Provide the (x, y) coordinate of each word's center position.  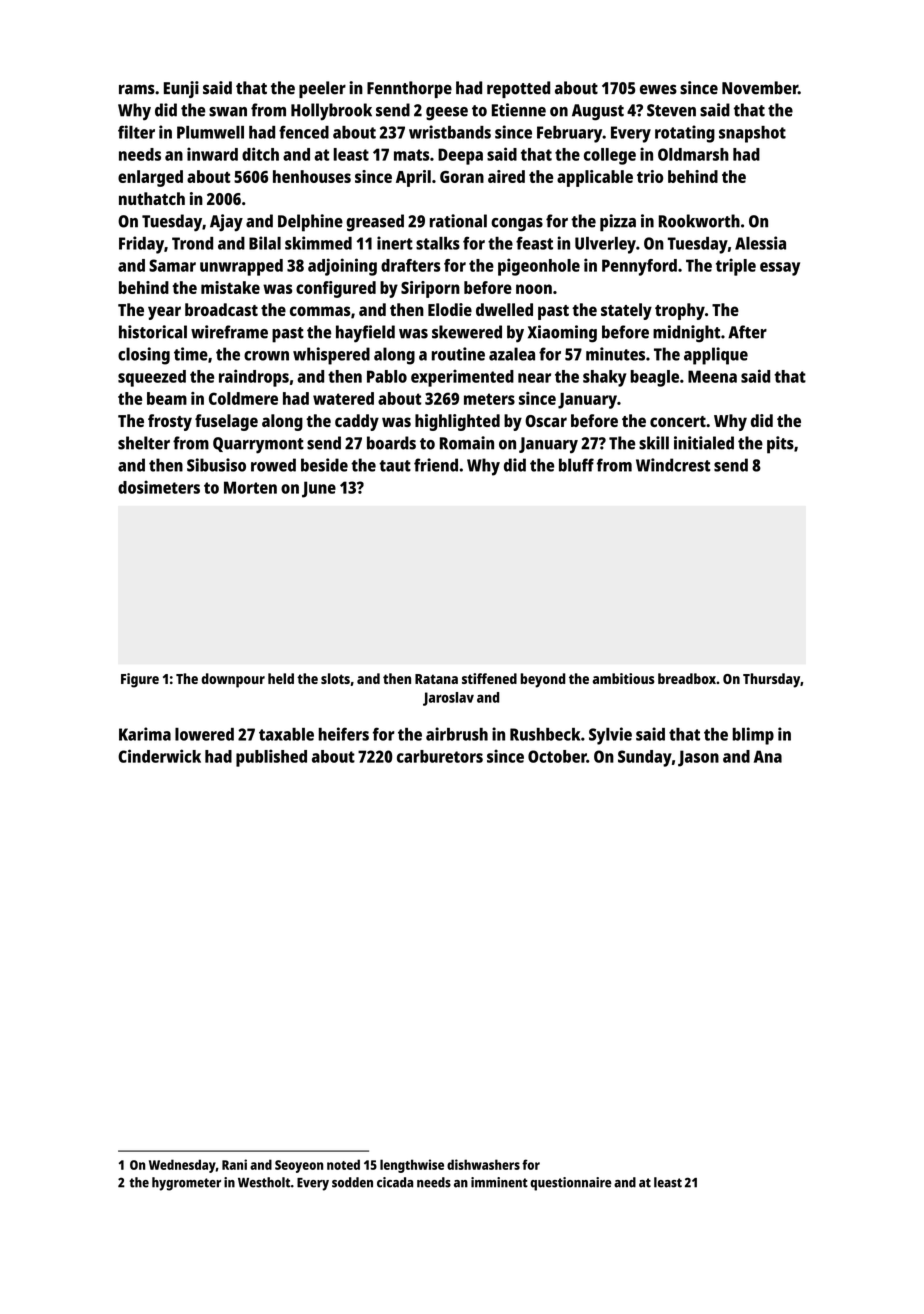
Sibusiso (216, 465)
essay (780, 269)
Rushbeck (545, 734)
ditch (260, 154)
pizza (618, 223)
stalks (438, 243)
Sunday (645, 758)
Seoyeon (299, 1166)
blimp (753, 736)
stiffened (489, 678)
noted (343, 1164)
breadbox (687, 678)
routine (458, 354)
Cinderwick (159, 756)
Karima (145, 734)
